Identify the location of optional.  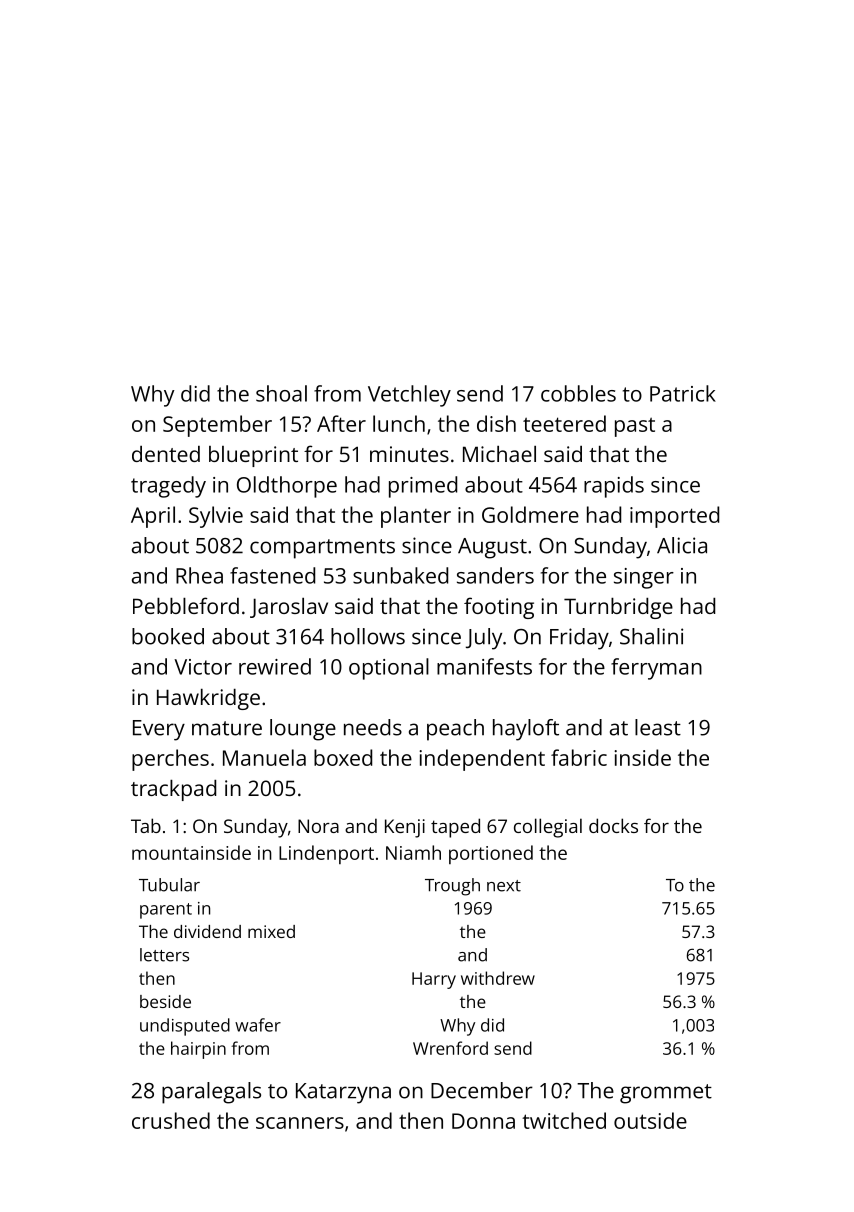
(389, 669).
